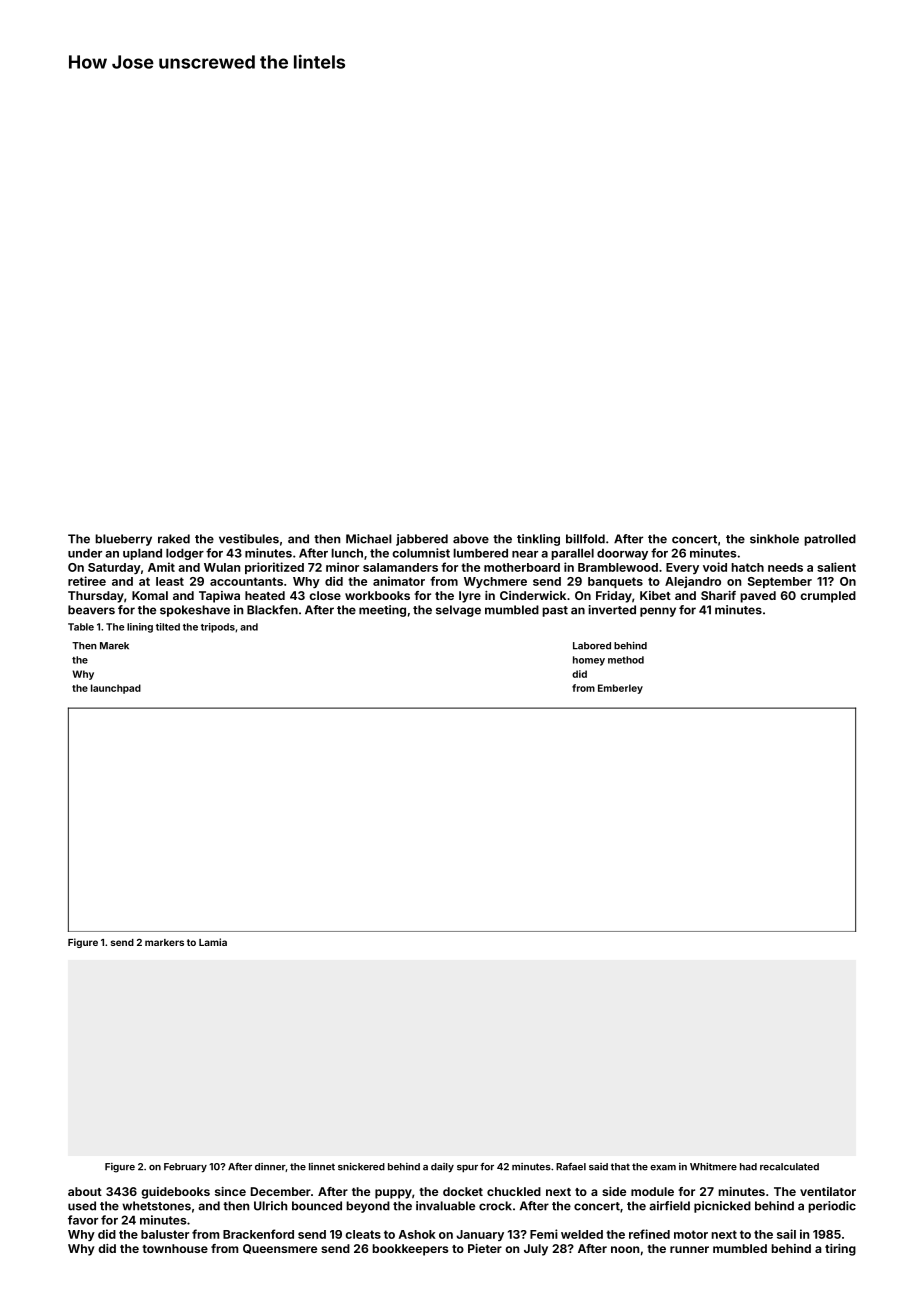  I want to click on Michael, so click(369, 539).
